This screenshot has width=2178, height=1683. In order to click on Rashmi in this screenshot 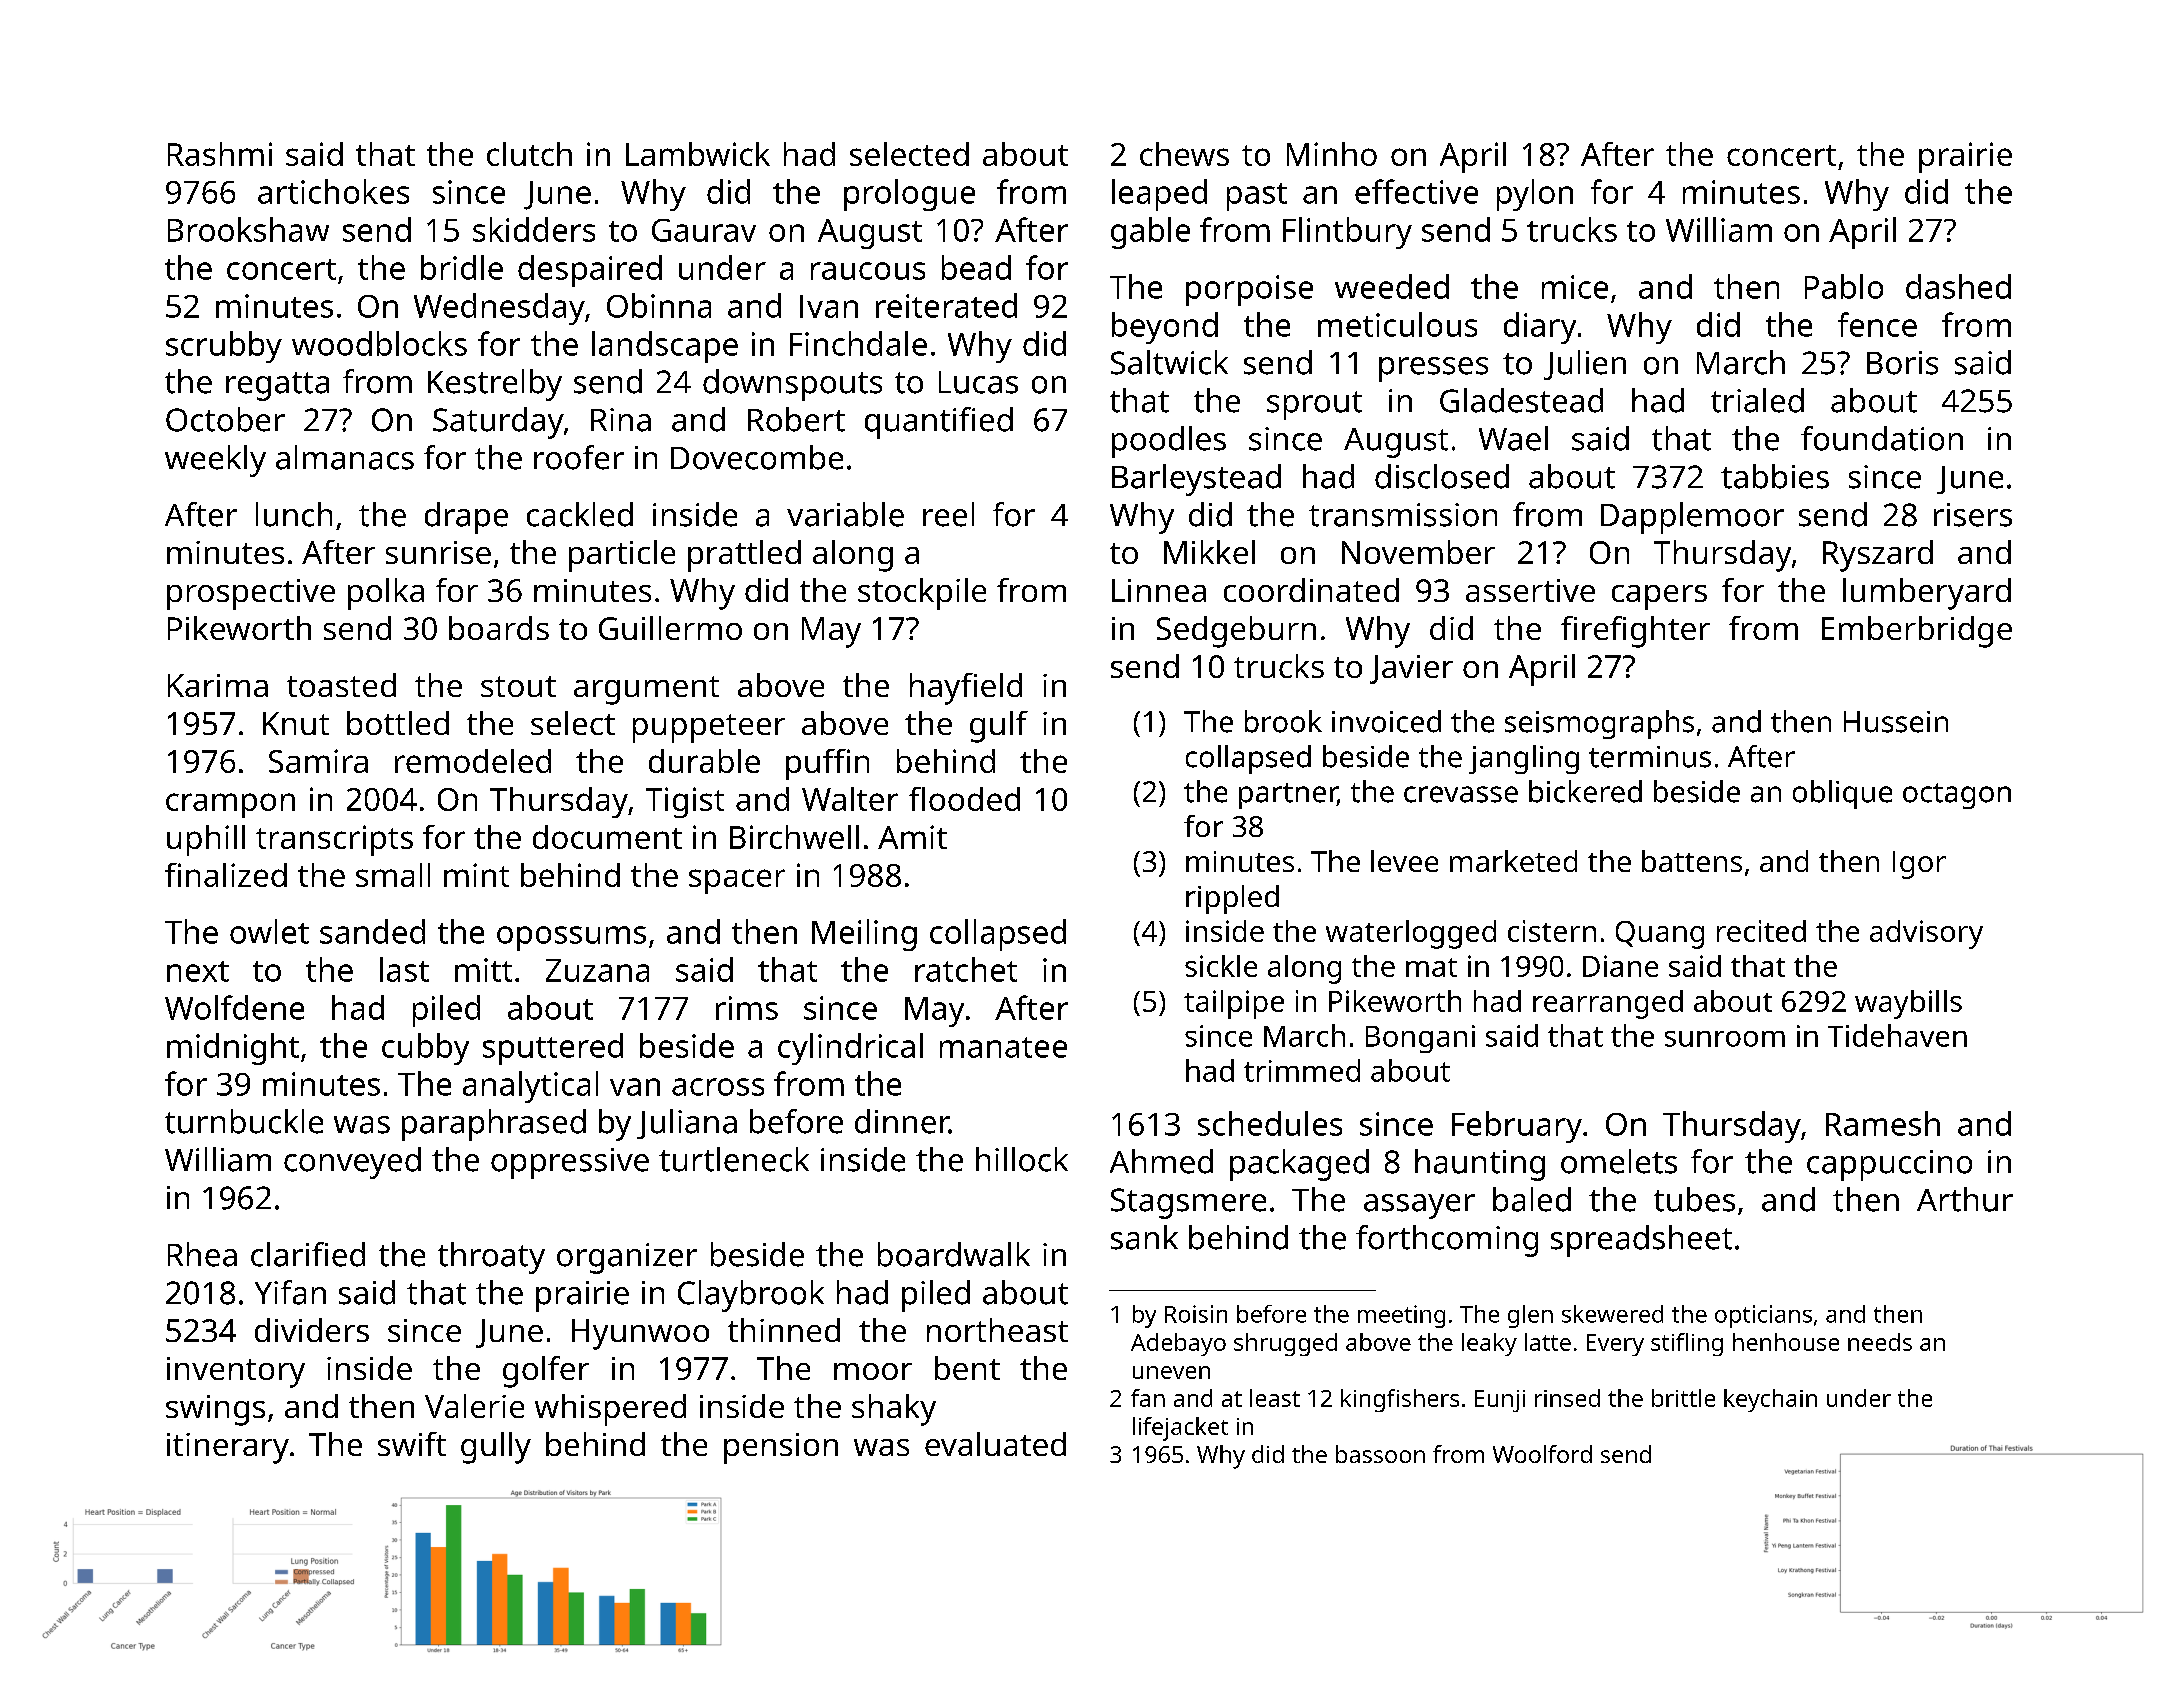, I will do `click(220, 154)`.
